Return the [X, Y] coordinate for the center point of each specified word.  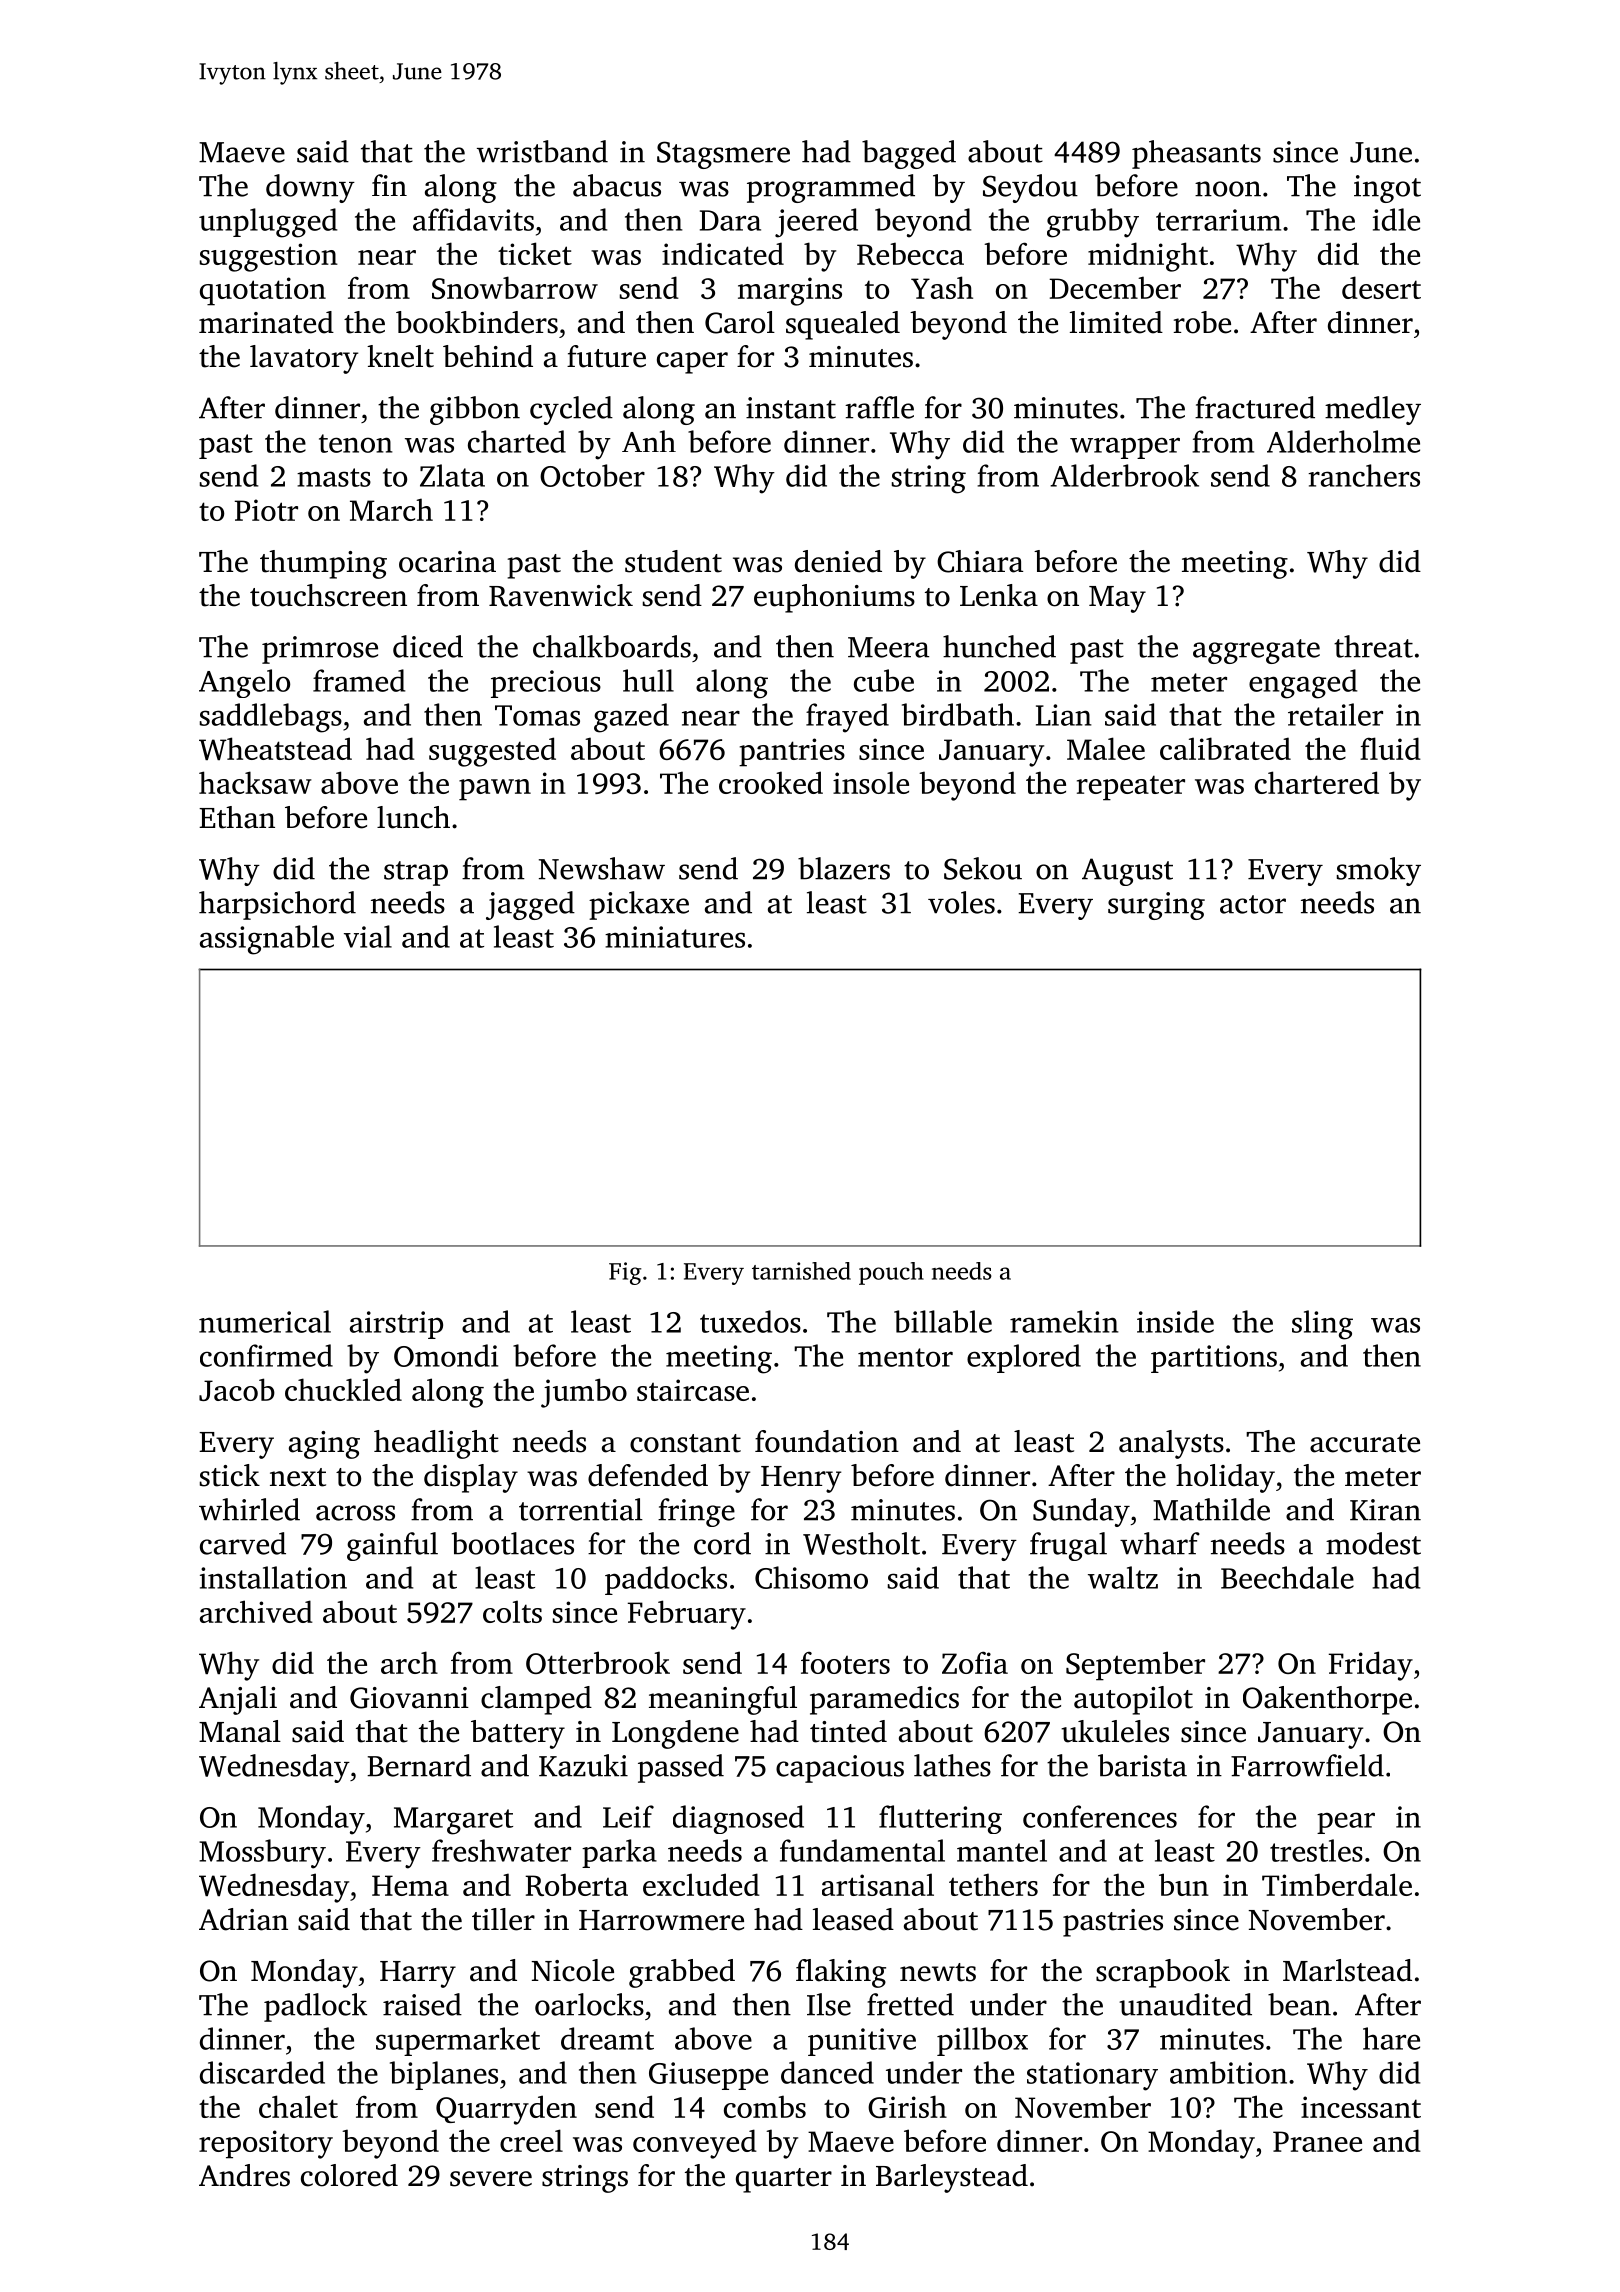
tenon [356, 443]
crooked [771, 782]
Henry [801, 1479]
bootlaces [513, 1543]
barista [1142, 1765]
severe [491, 2179]
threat [1373, 646]
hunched [999, 646]
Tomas [537, 715]
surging [1156, 906]
